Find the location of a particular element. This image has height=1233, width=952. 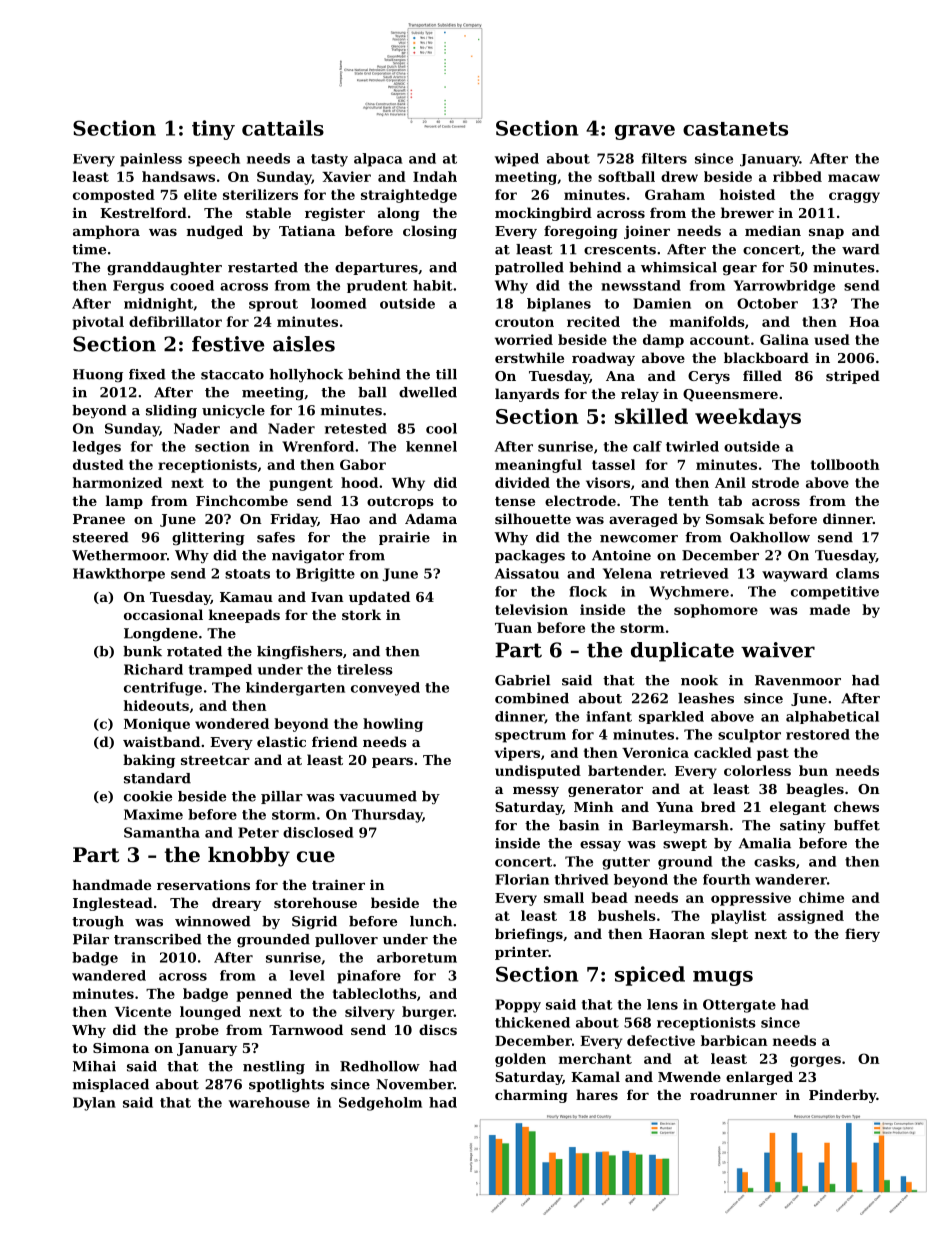

till is located at coordinates (446, 374).
